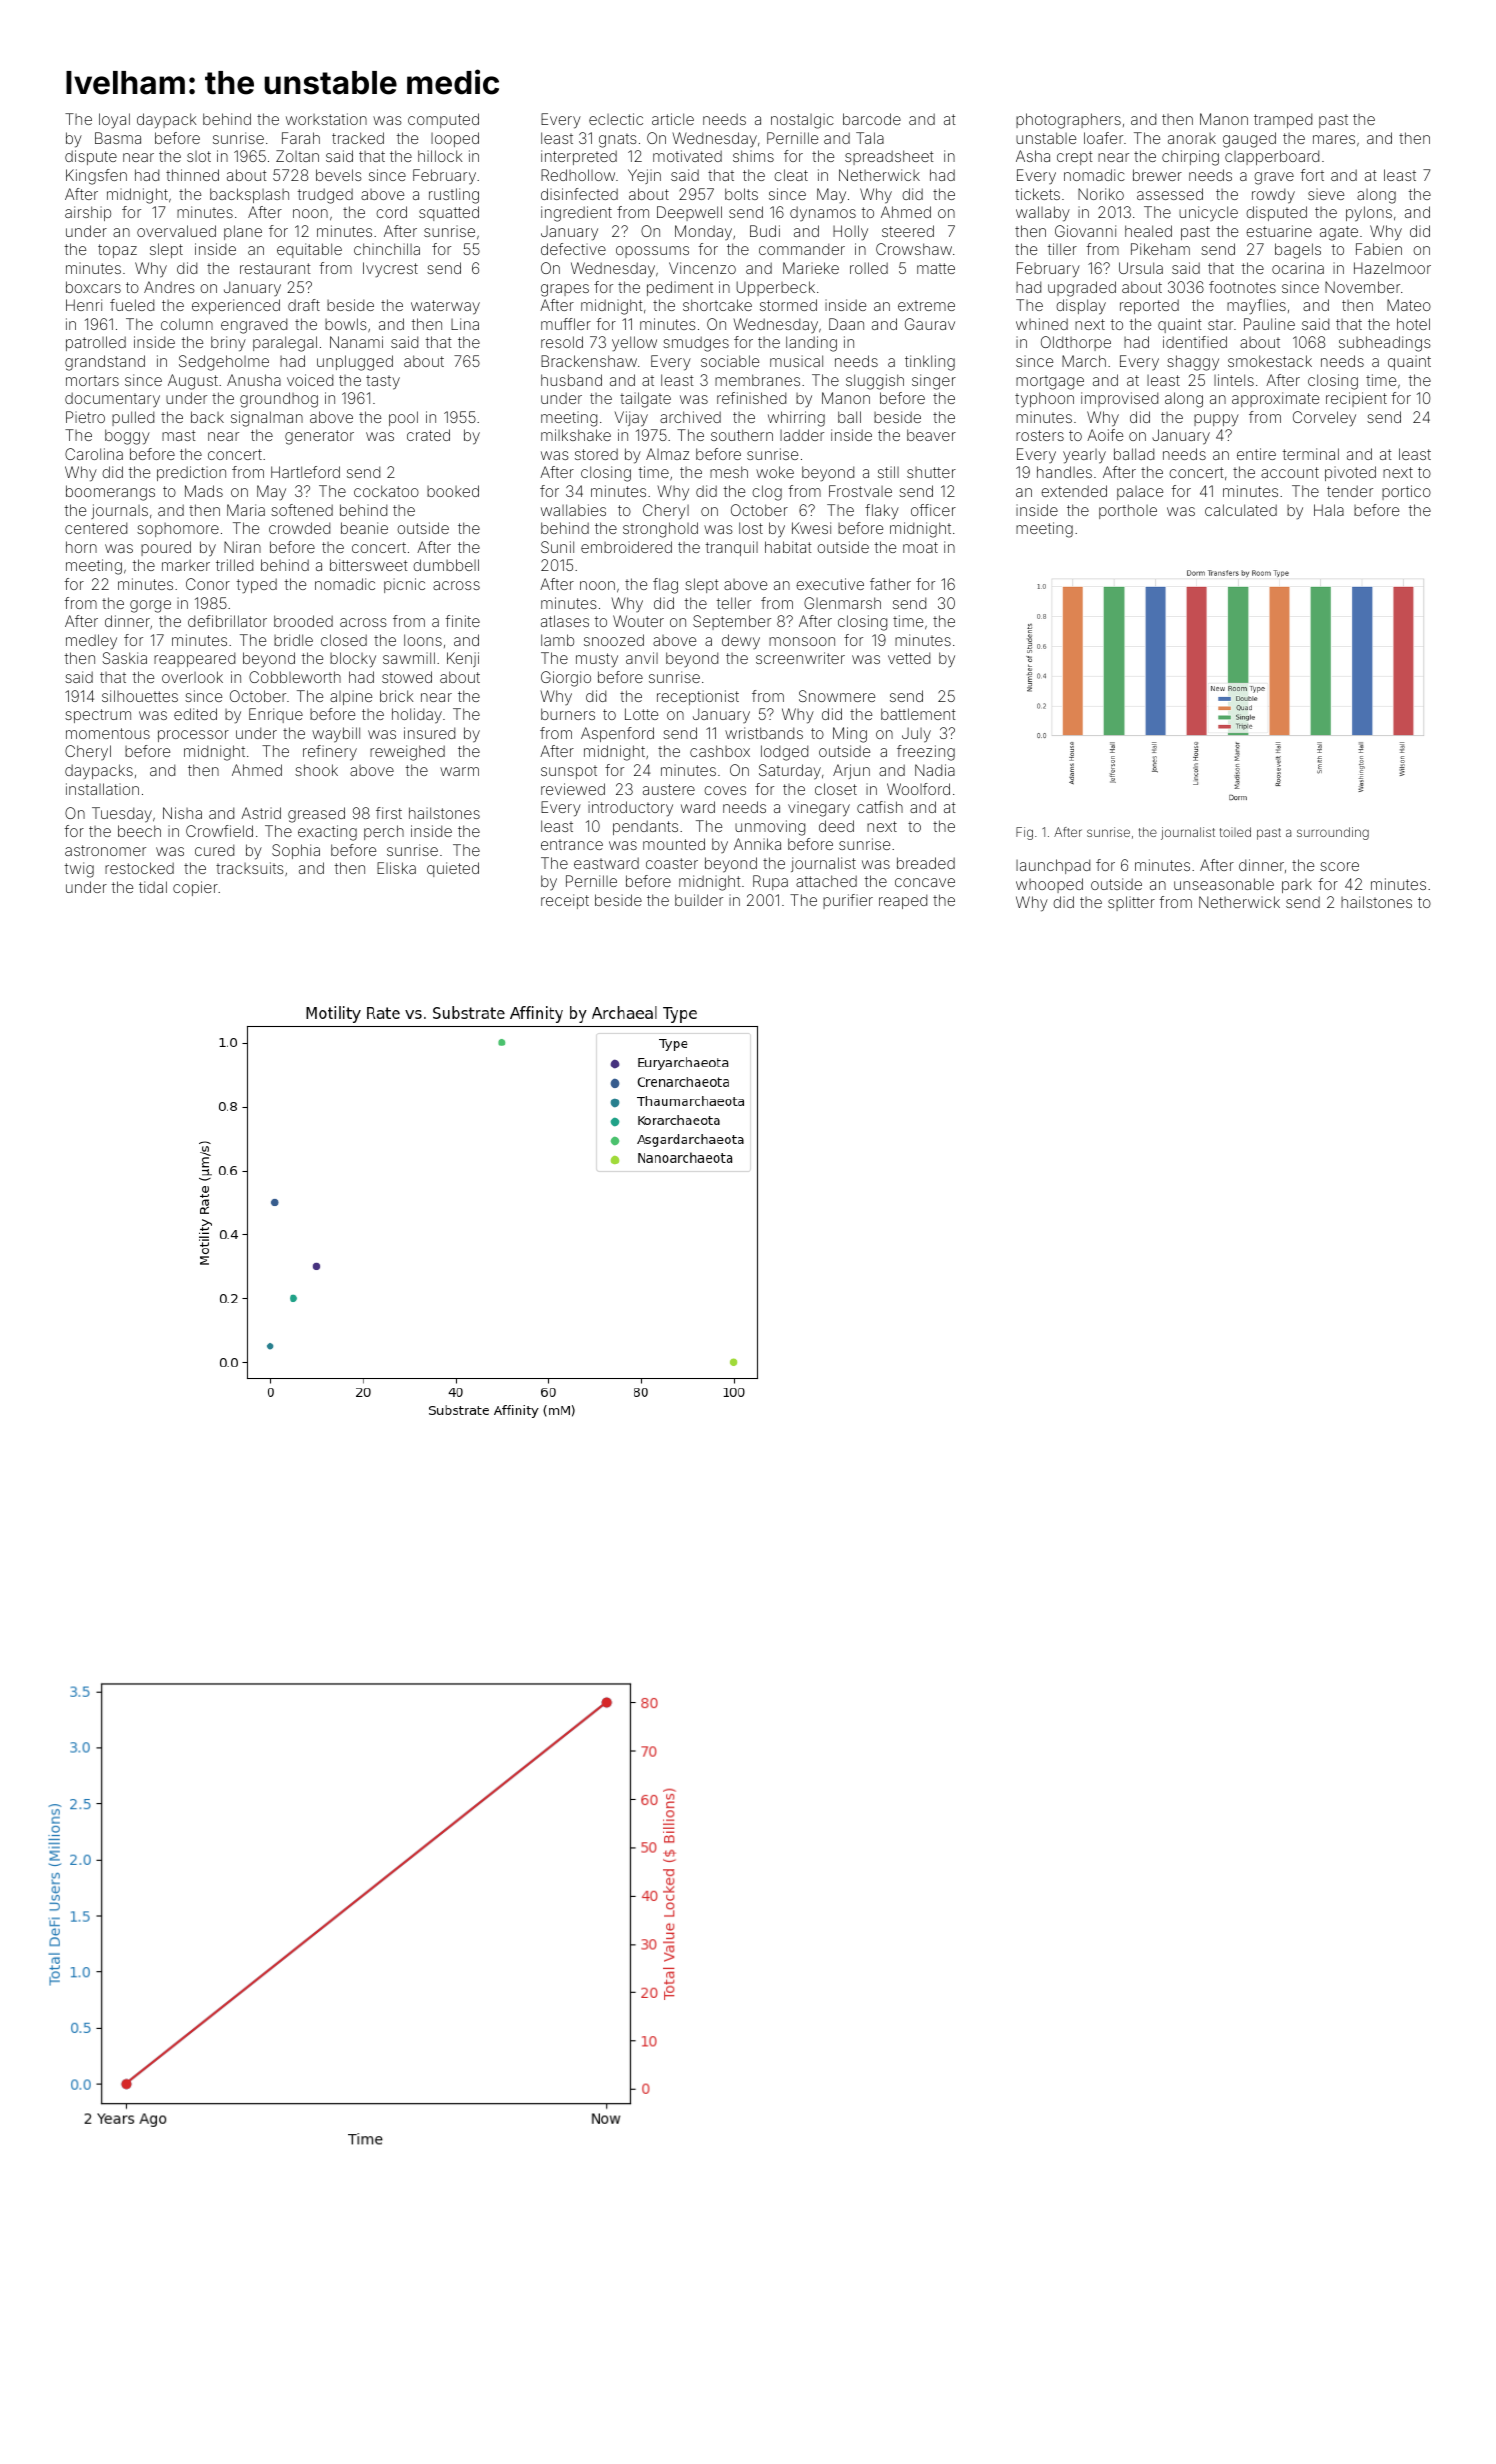 The height and width of the screenshot is (2464, 1496). What do you see at coordinates (305, 472) in the screenshot?
I see `Hartleford` at bounding box center [305, 472].
